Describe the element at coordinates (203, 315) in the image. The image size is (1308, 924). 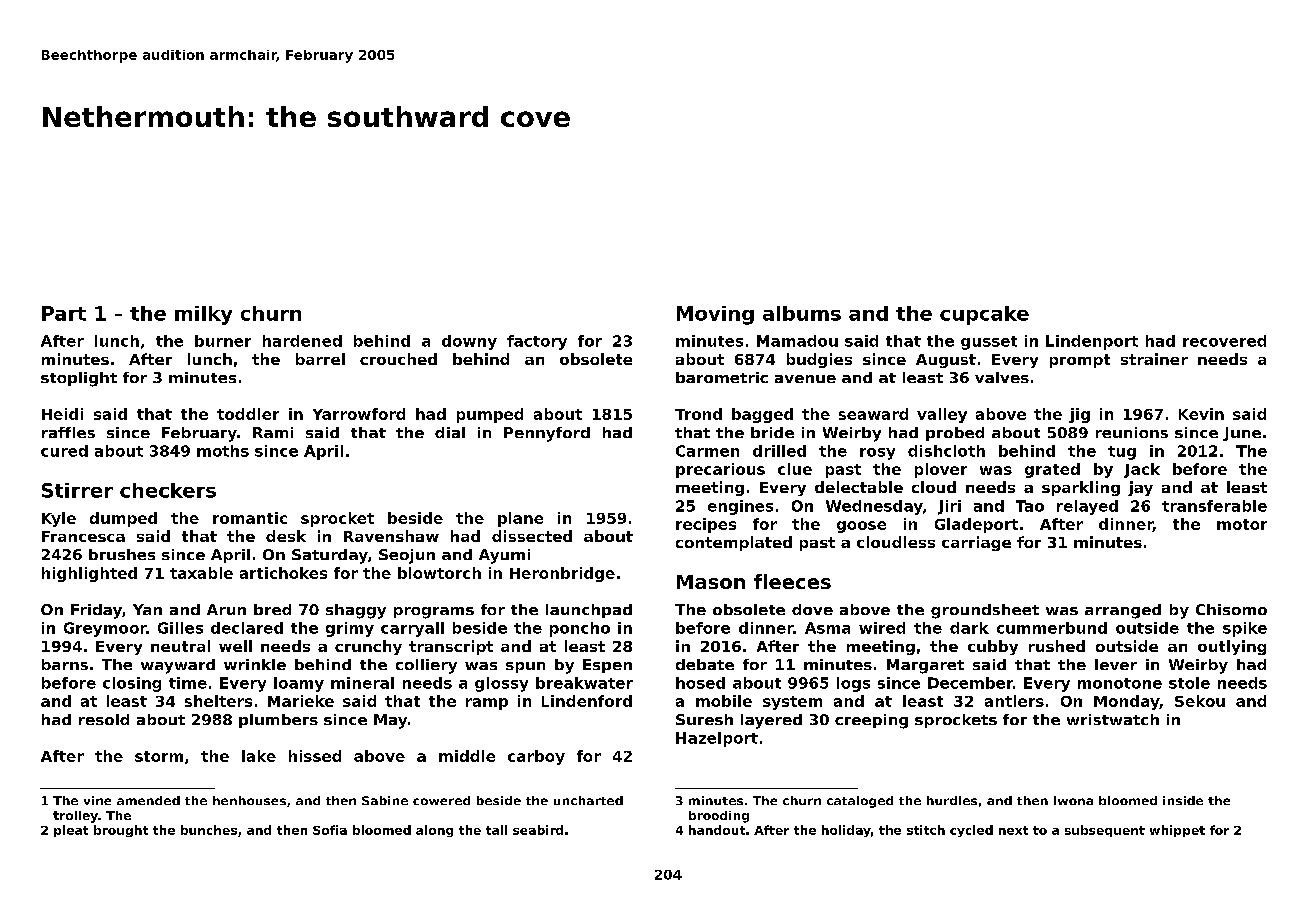
I see `milky` at that location.
